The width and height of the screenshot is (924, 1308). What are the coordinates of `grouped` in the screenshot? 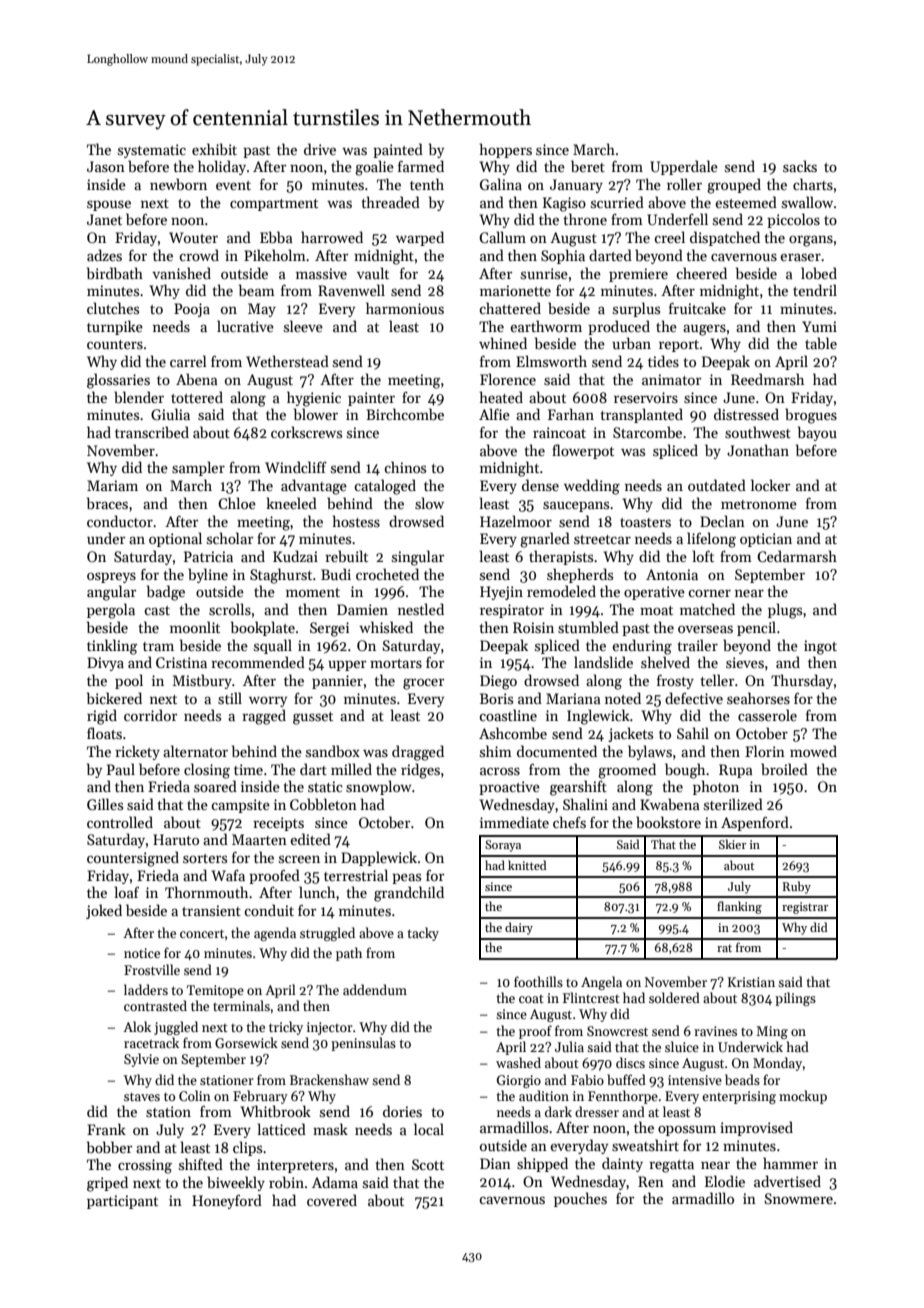 It's located at (734, 186).
